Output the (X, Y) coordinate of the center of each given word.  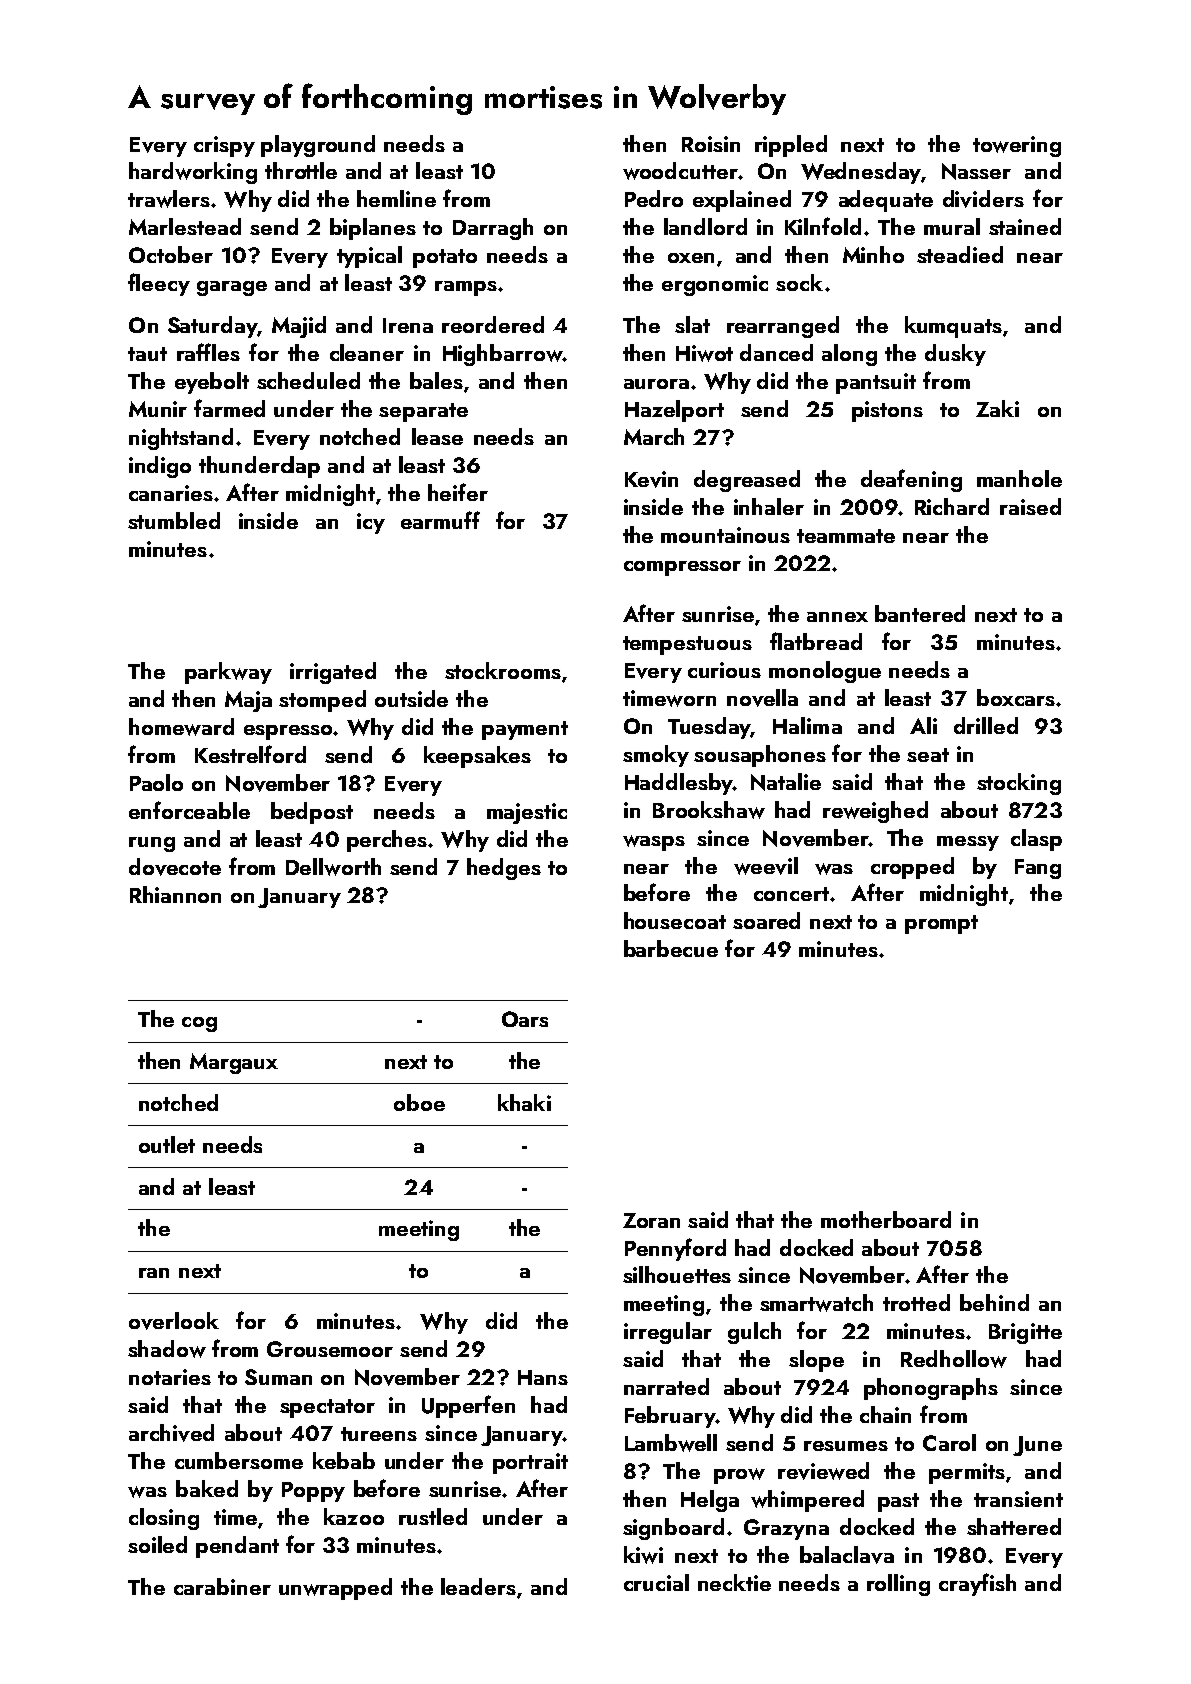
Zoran (651, 1220)
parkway (228, 673)
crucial (656, 1582)
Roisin (711, 144)
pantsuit (876, 383)
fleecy (159, 284)
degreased (747, 481)
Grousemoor (330, 1349)
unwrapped (335, 1589)
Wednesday (861, 173)
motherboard (886, 1219)
